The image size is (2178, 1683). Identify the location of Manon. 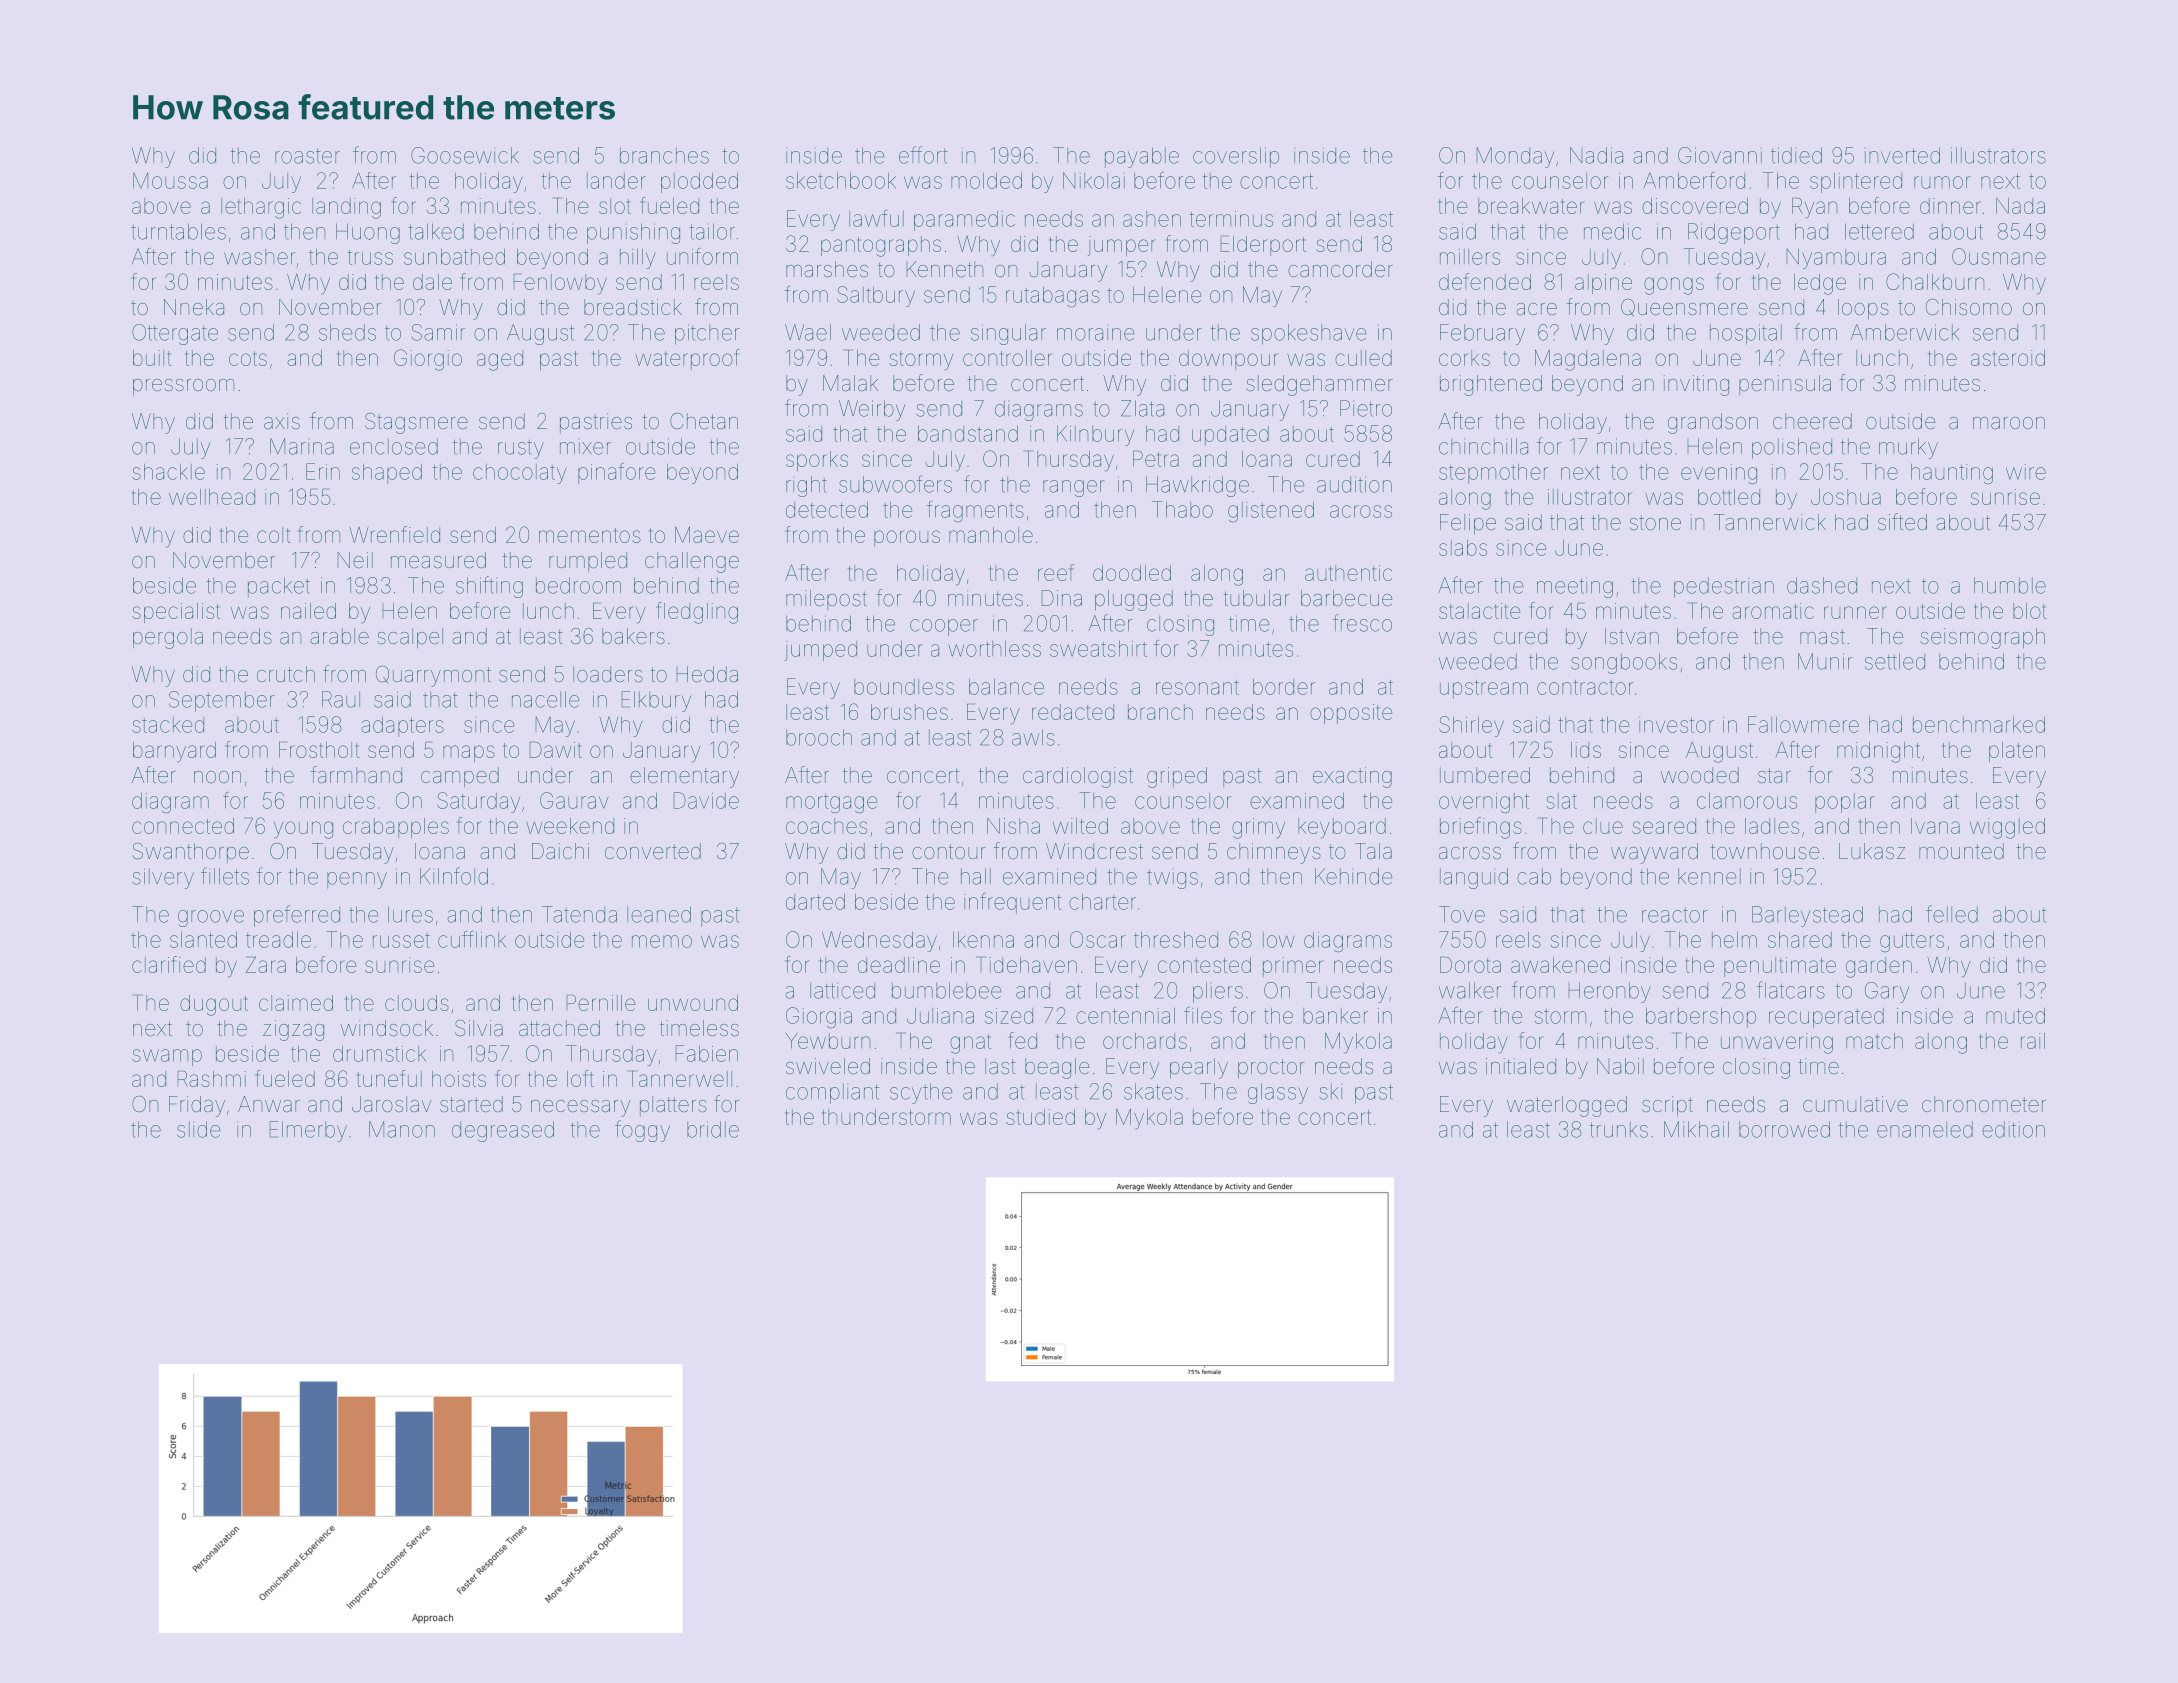
(402, 1129).
